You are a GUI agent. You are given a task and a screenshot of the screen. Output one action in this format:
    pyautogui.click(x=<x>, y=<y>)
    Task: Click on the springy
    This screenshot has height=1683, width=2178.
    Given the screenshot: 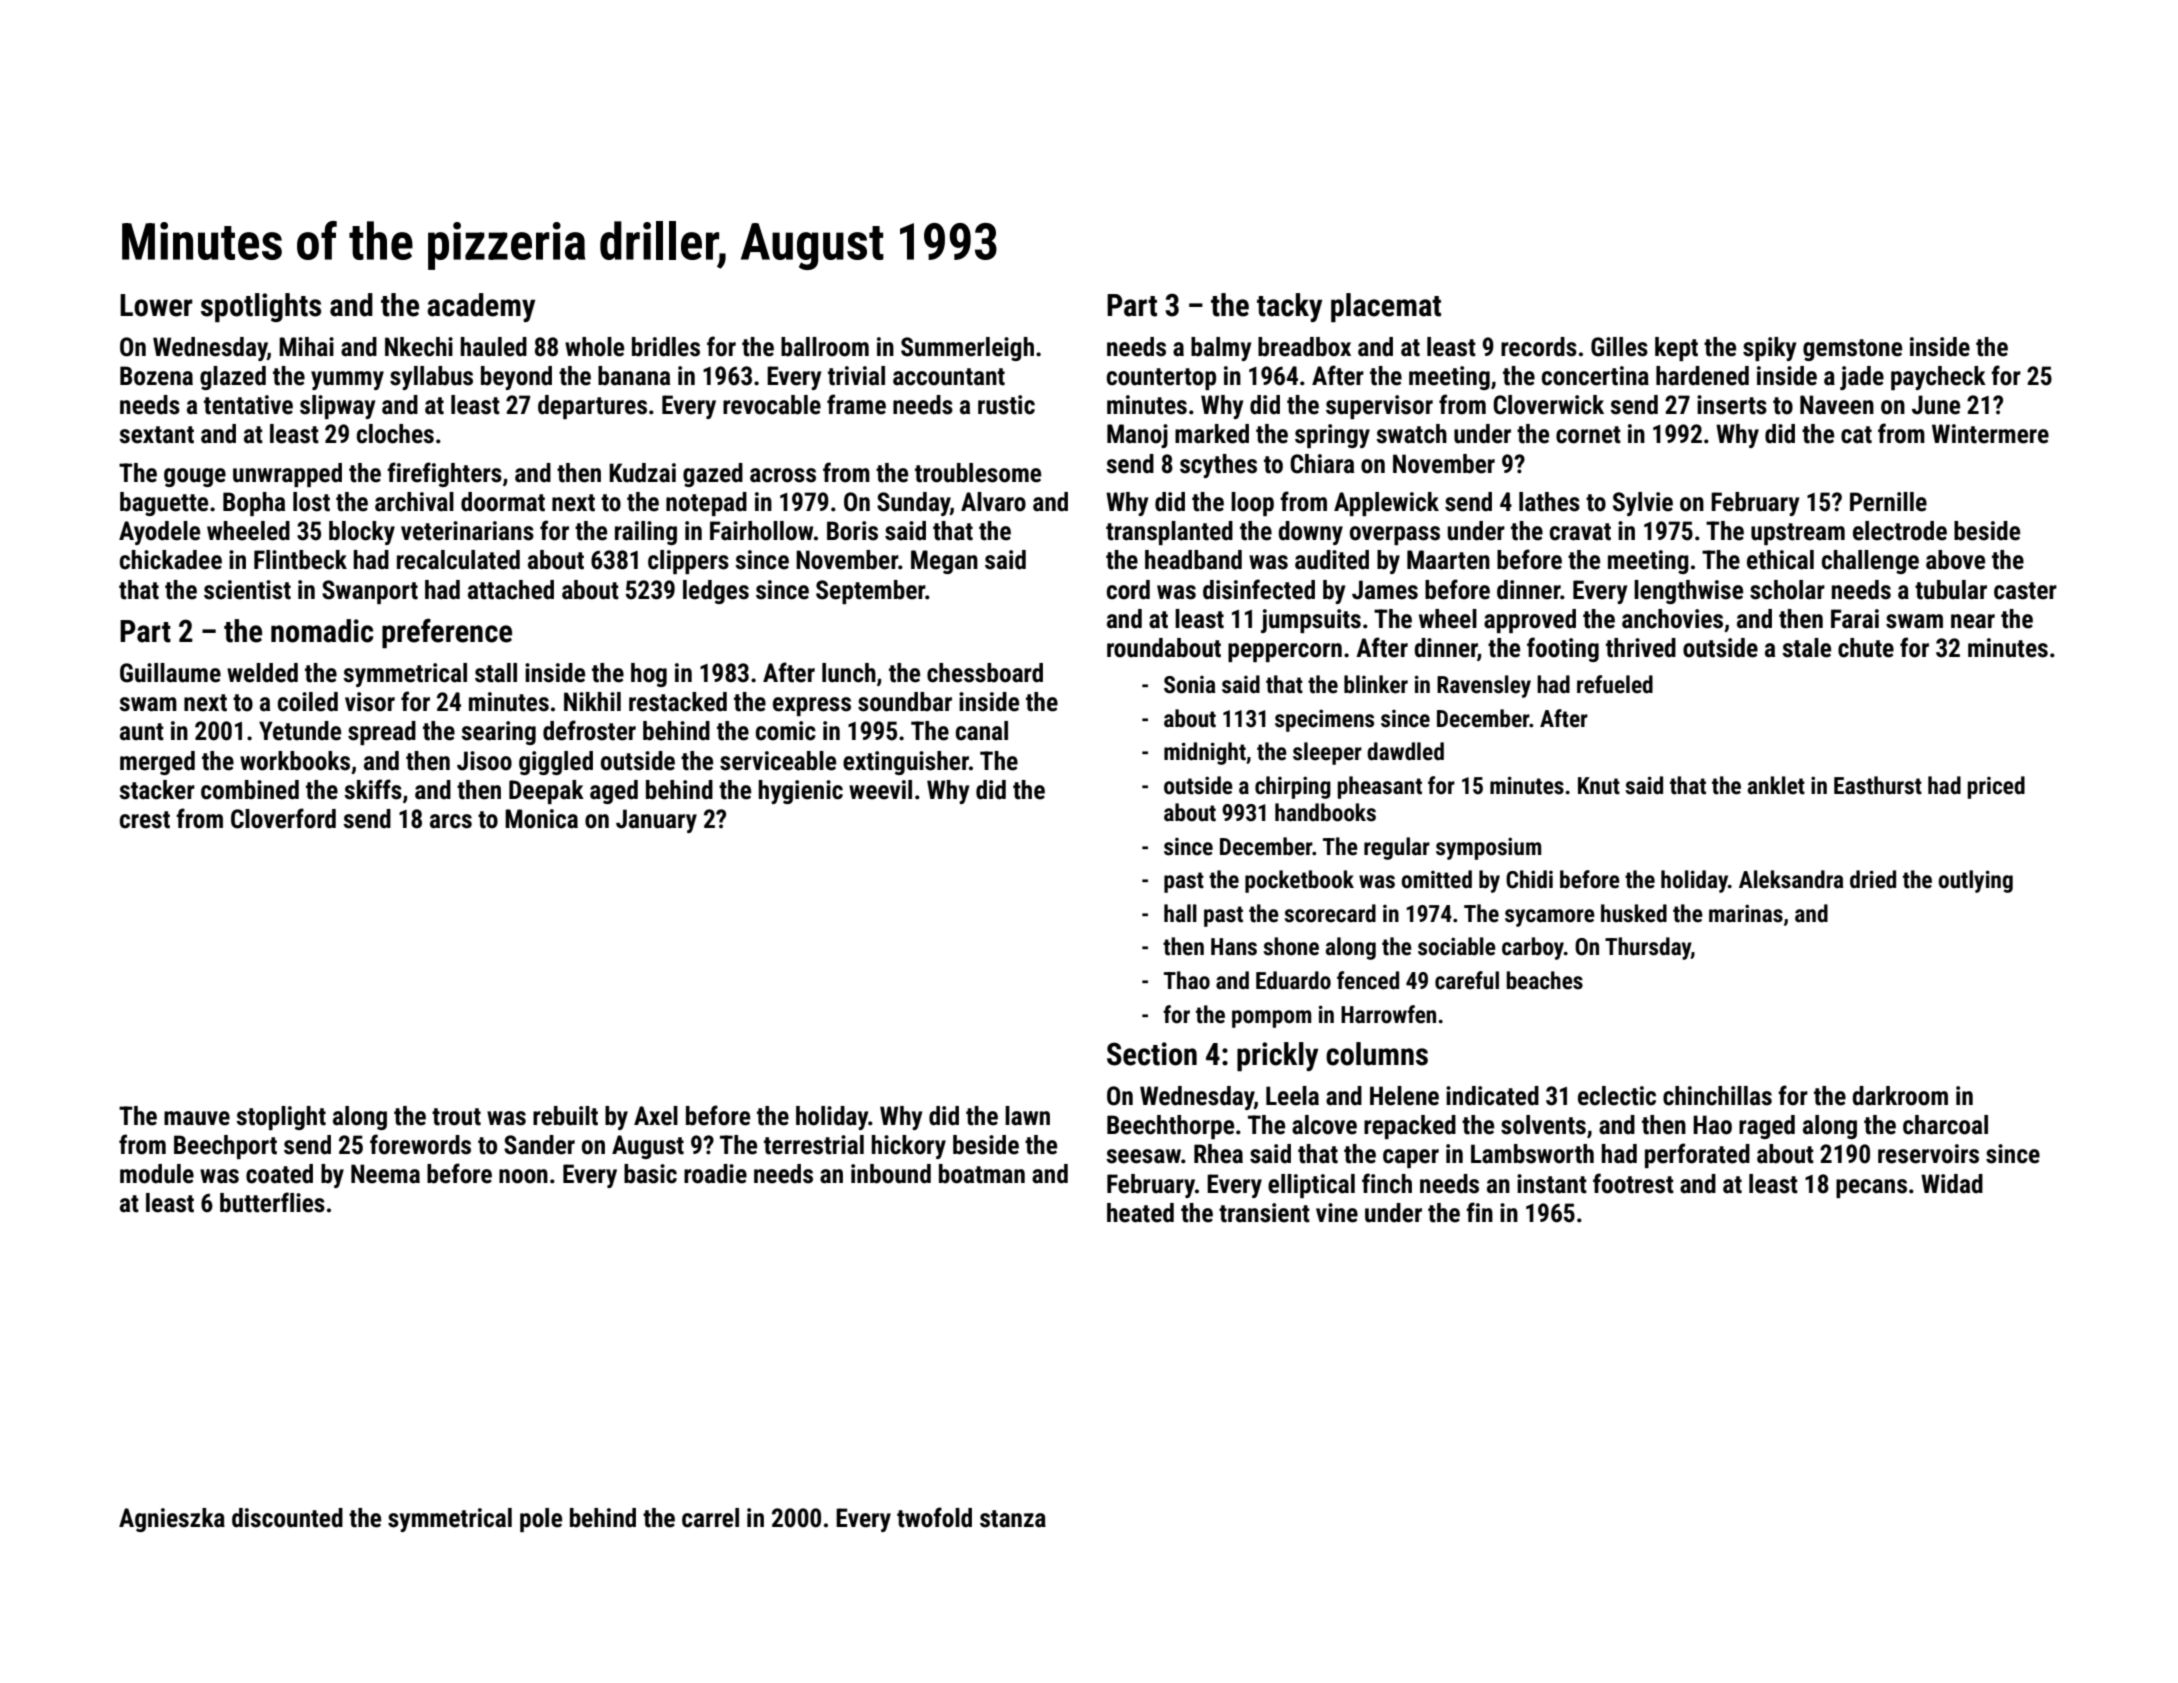 What is the action you would take?
    pyautogui.click(x=1332, y=436)
